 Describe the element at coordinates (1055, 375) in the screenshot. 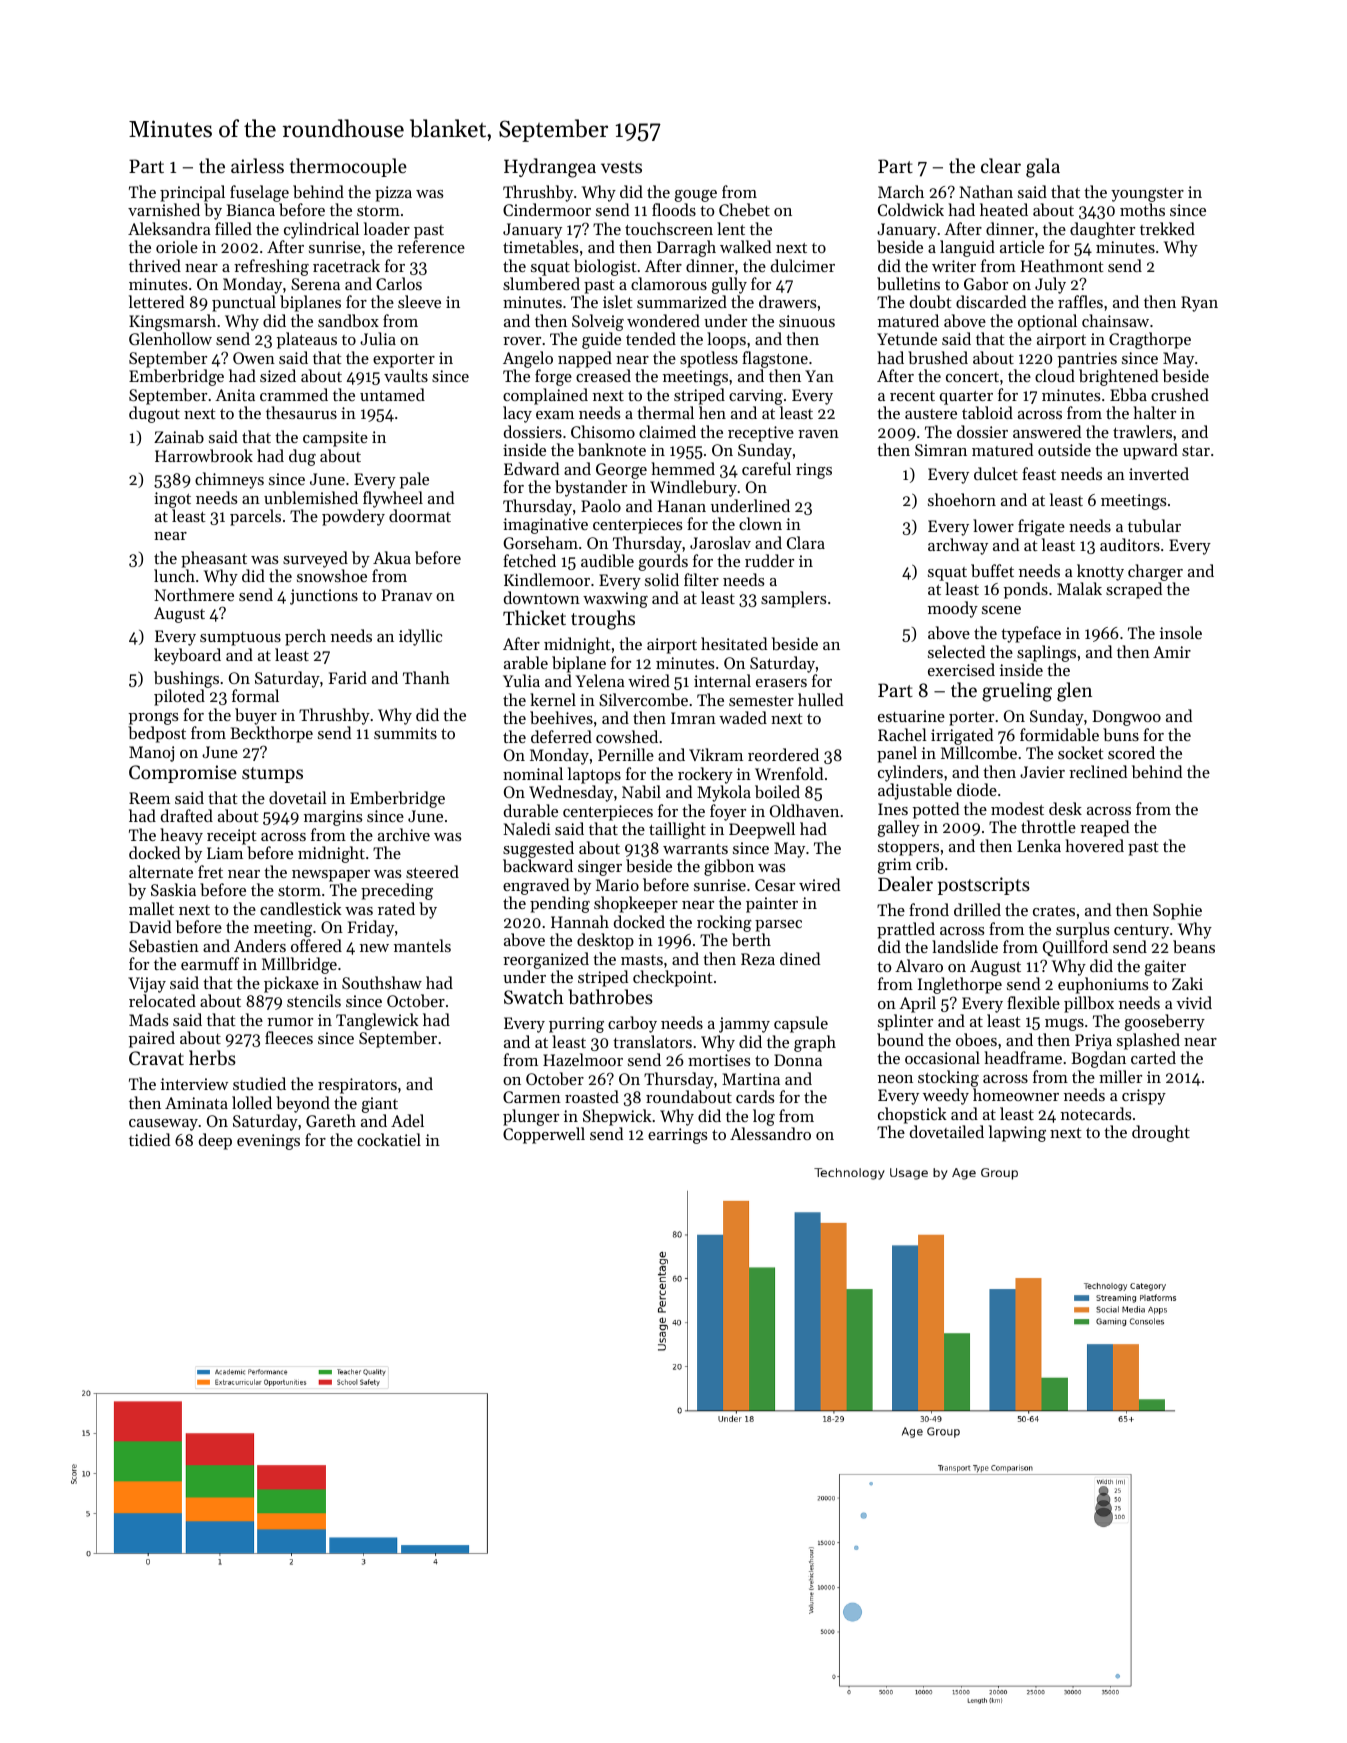

I see `cloud` at that location.
